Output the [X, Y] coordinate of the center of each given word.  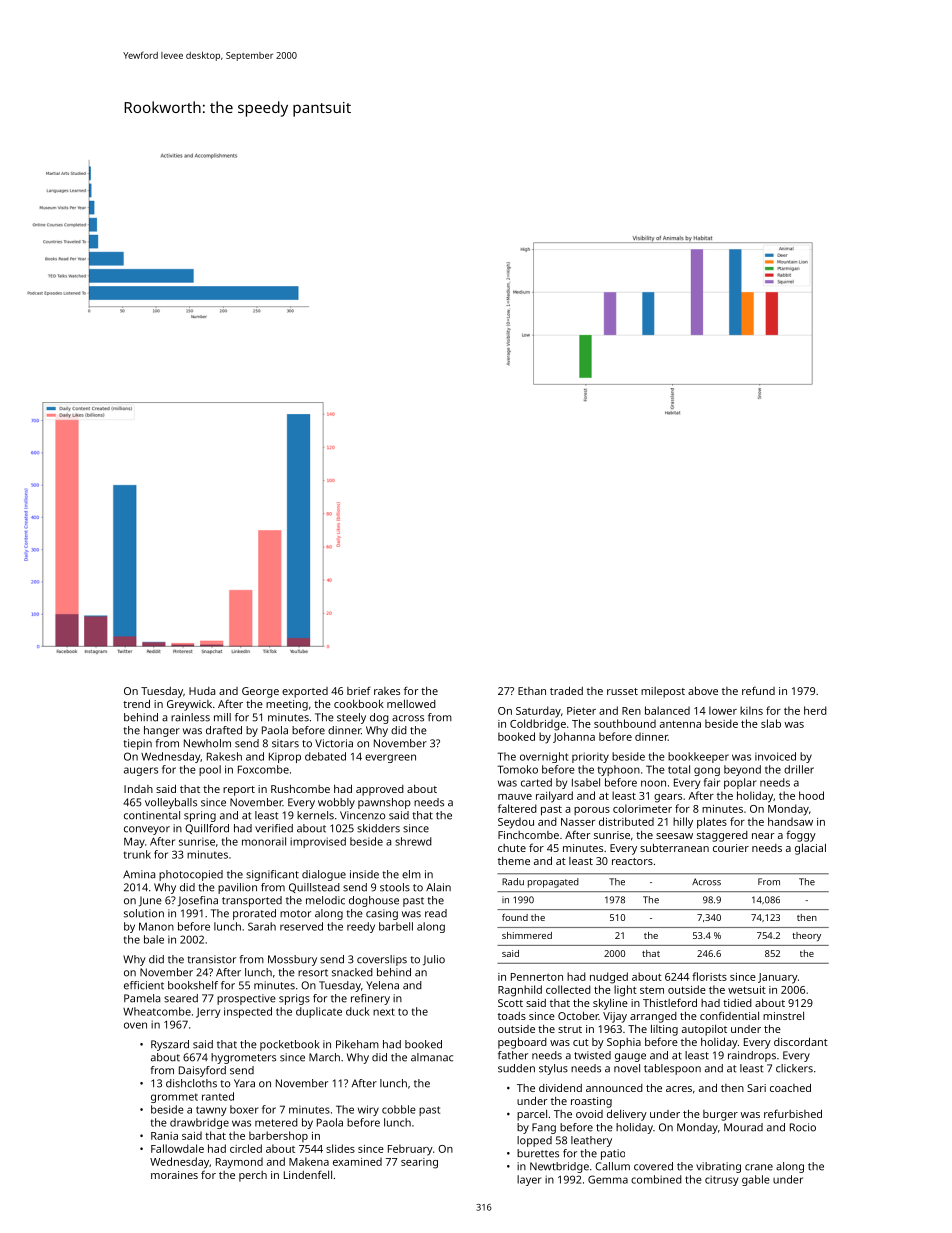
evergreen [390, 758]
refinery [370, 999]
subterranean [674, 847]
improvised [318, 842]
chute [512, 848]
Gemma [608, 1179]
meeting [287, 705]
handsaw [790, 821]
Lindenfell [308, 1174]
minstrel [783, 1016]
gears [668, 798]
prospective [246, 999]
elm [411, 874]
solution [144, 913]
